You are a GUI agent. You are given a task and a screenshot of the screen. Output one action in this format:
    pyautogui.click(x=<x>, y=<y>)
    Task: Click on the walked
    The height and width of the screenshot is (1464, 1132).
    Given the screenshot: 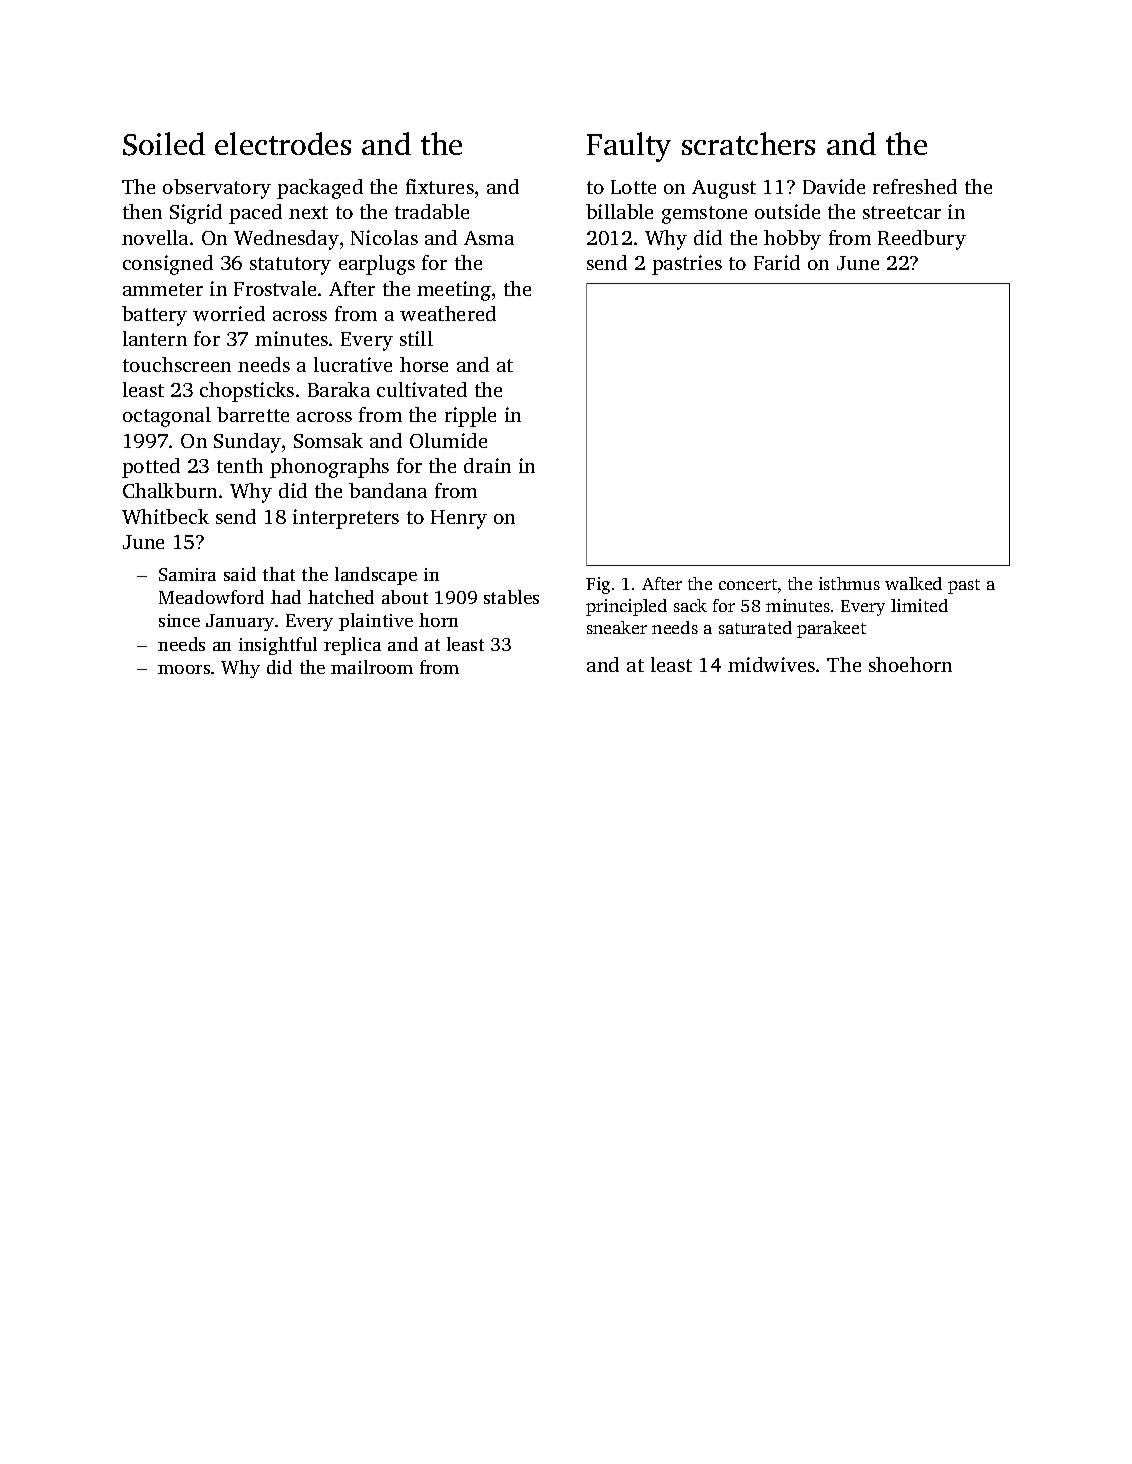 What is the action you would take?
    pyautogui.click(x=913, y=583)
